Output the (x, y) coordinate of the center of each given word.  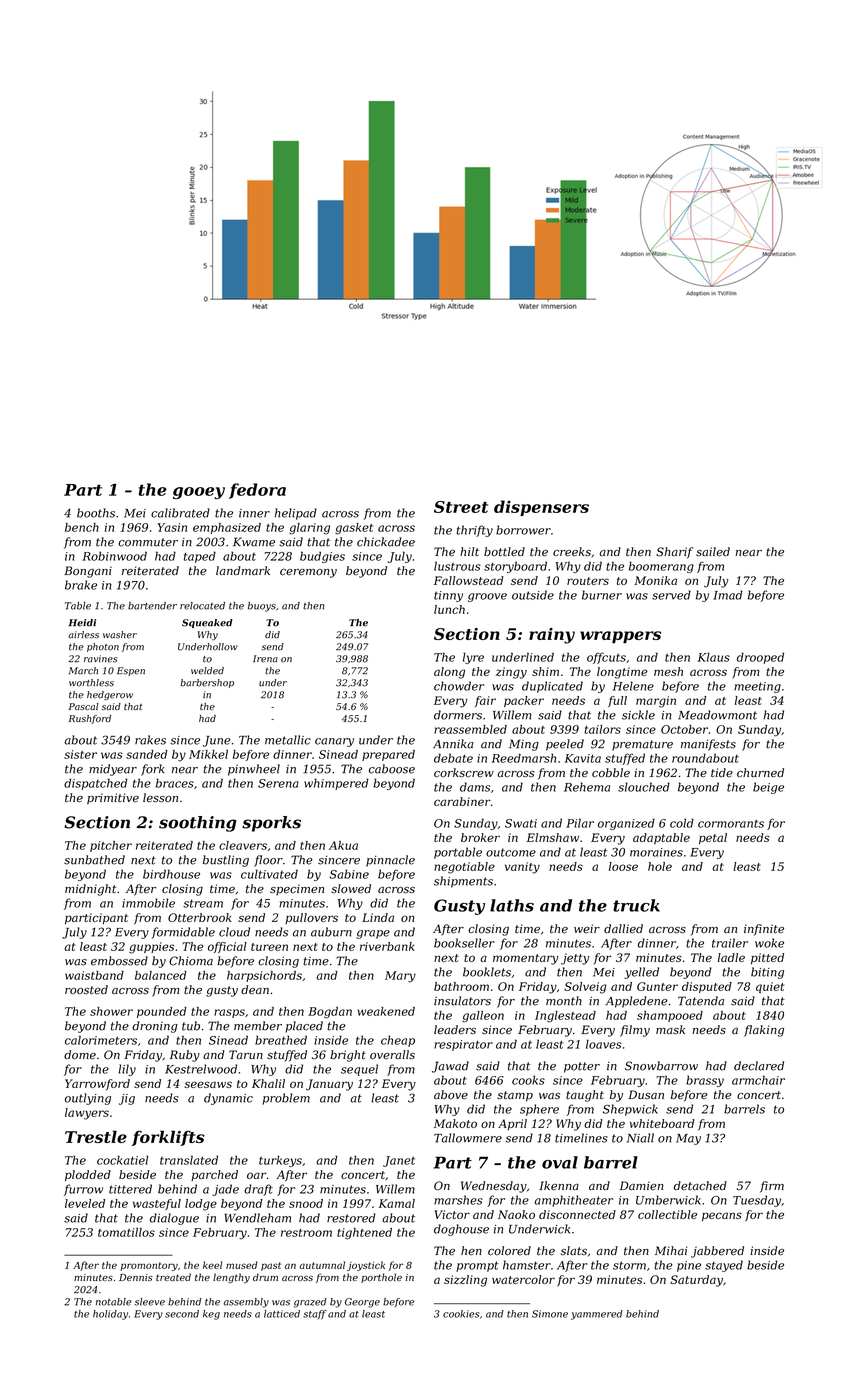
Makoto (455, 1123)
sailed (713, 551)
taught (585, 1096)
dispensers (541, 508)
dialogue (174, 1219)
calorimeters (101, 1040)
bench (82, 527)
